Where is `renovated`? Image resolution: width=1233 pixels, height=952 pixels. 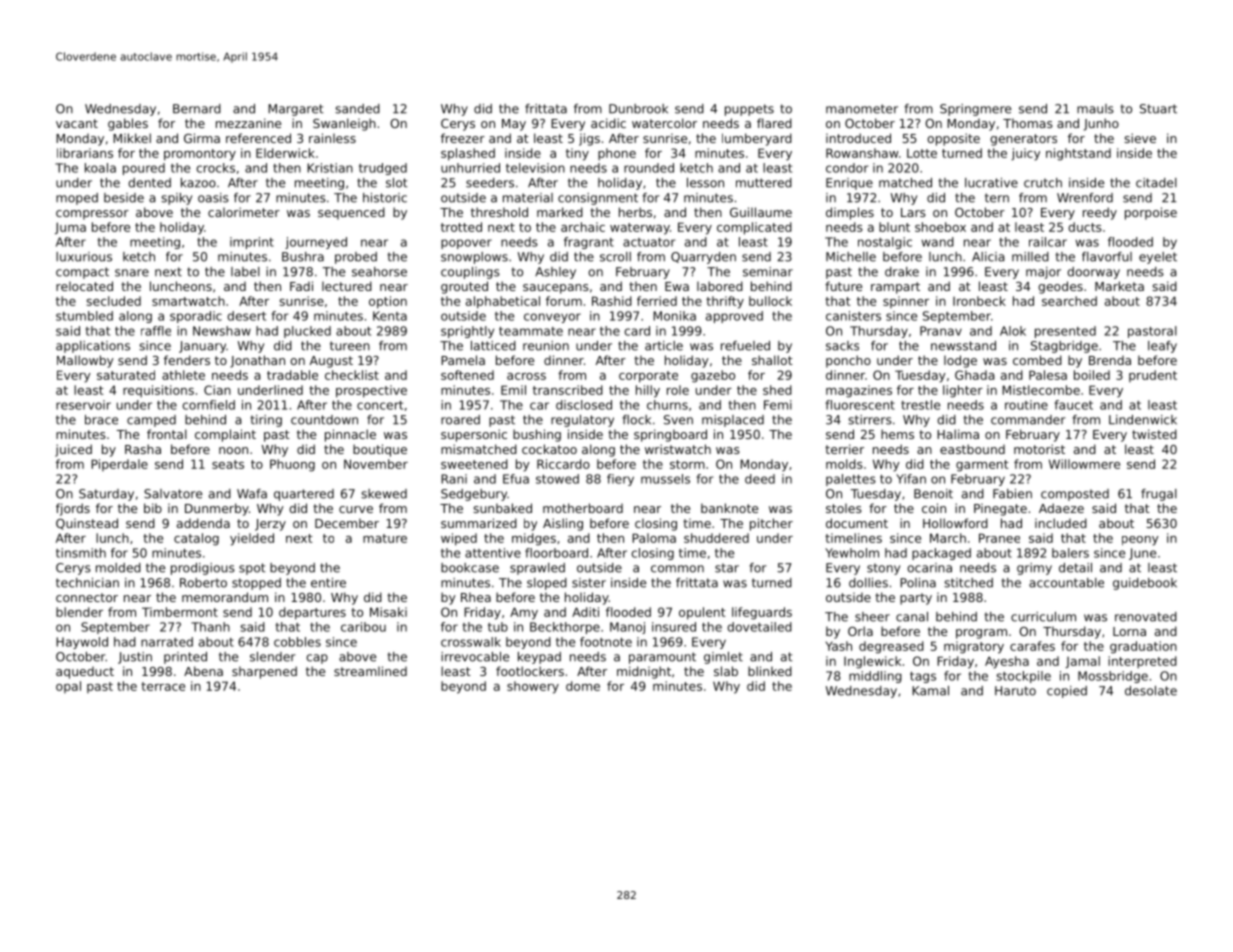 renovated is located at coordinates (1146, 617).
